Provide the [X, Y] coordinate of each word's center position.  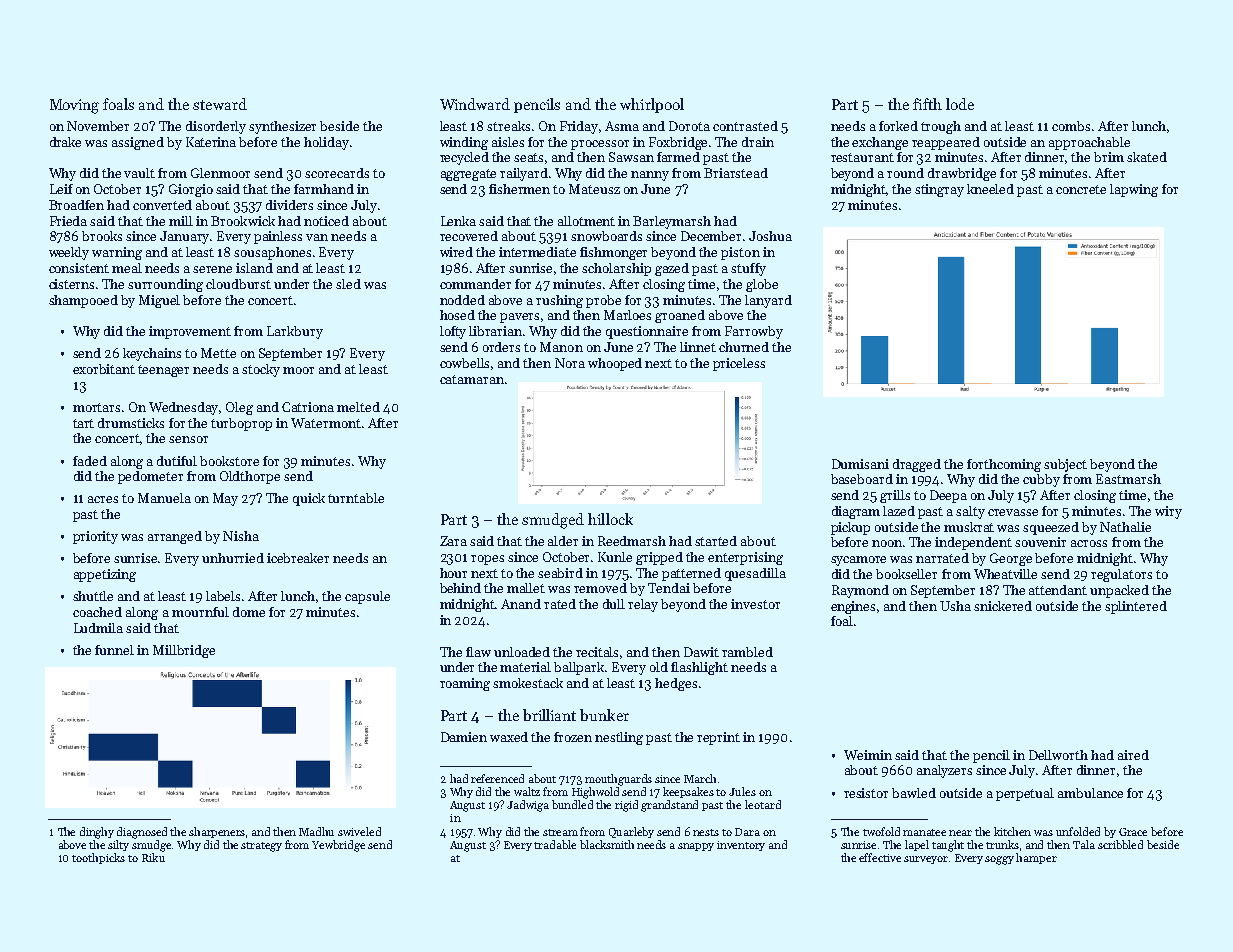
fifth [927, 104]
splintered [1136, 607]
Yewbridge [338, 846]
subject [1065, 465]
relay [643, 605]
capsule [367, 597]
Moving [74, 106]
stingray [939, 190]
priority [95, 537]
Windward [475, 104]
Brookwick [243, 221]
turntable [356, 498]
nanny [650, 176]
